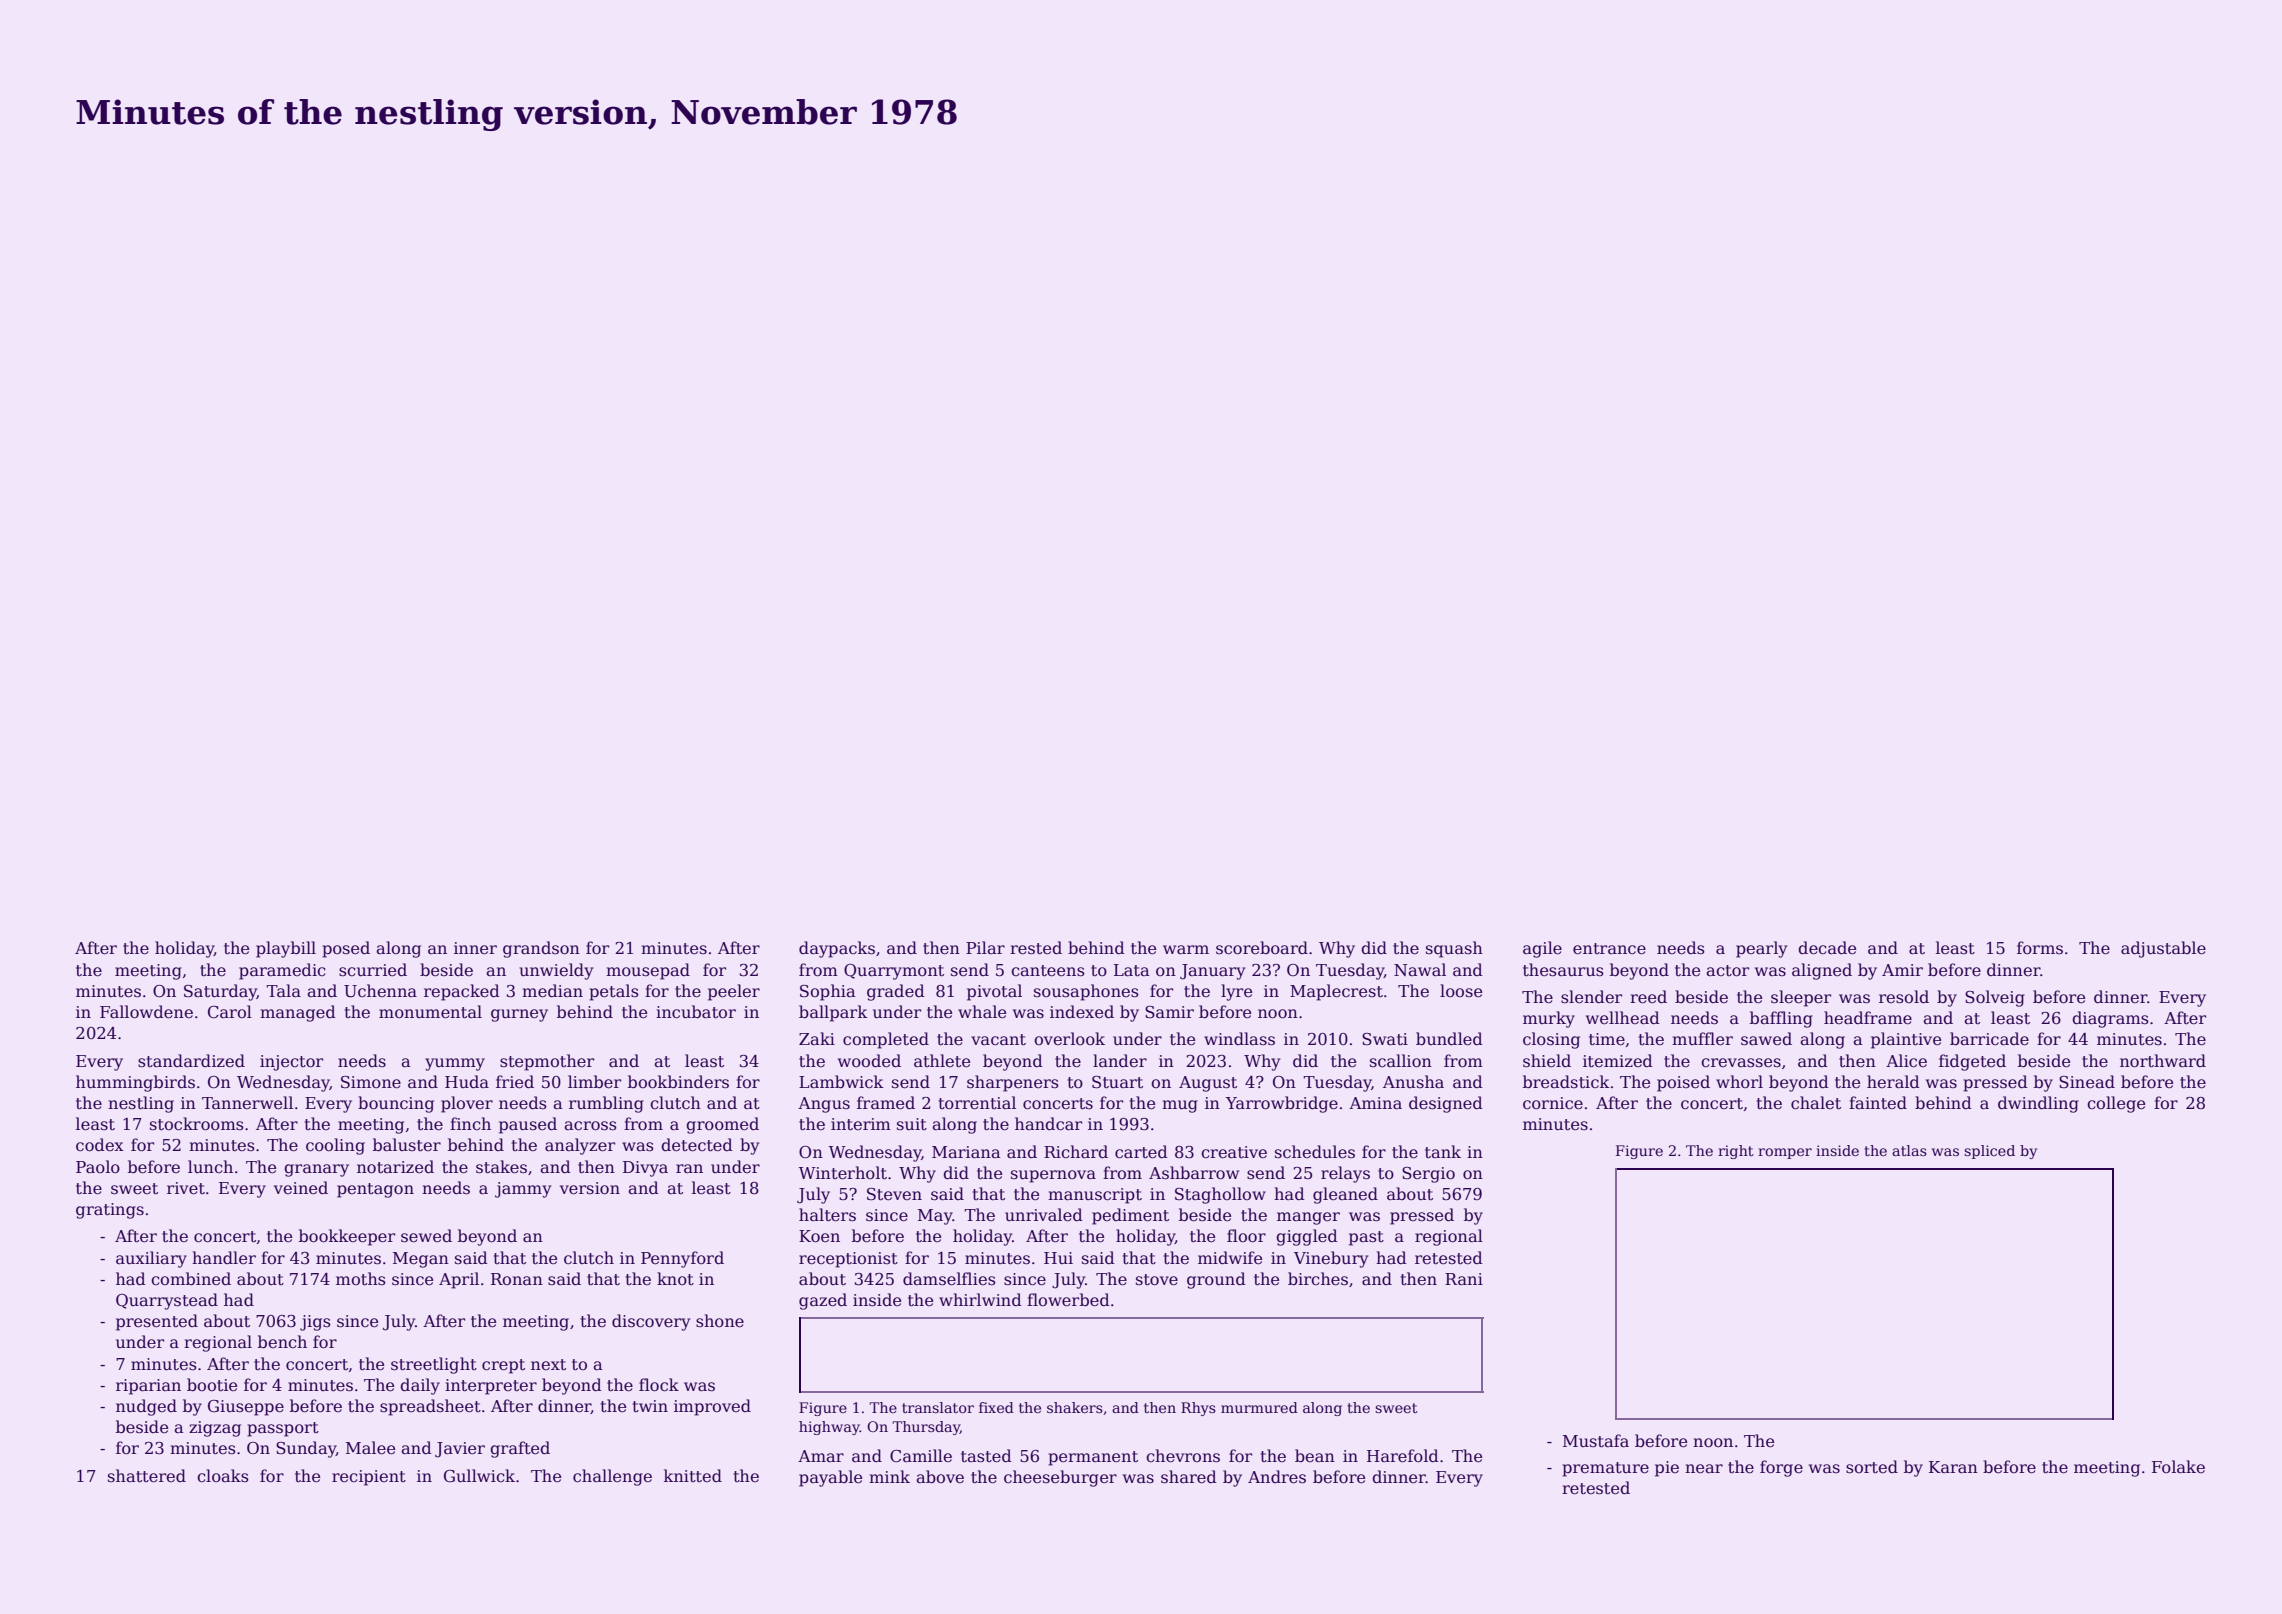 This screenshot has height=1614, width=2282. Describe the element at coordinates (1318, 1279) in the screenshot. I see `birches` at that location.
